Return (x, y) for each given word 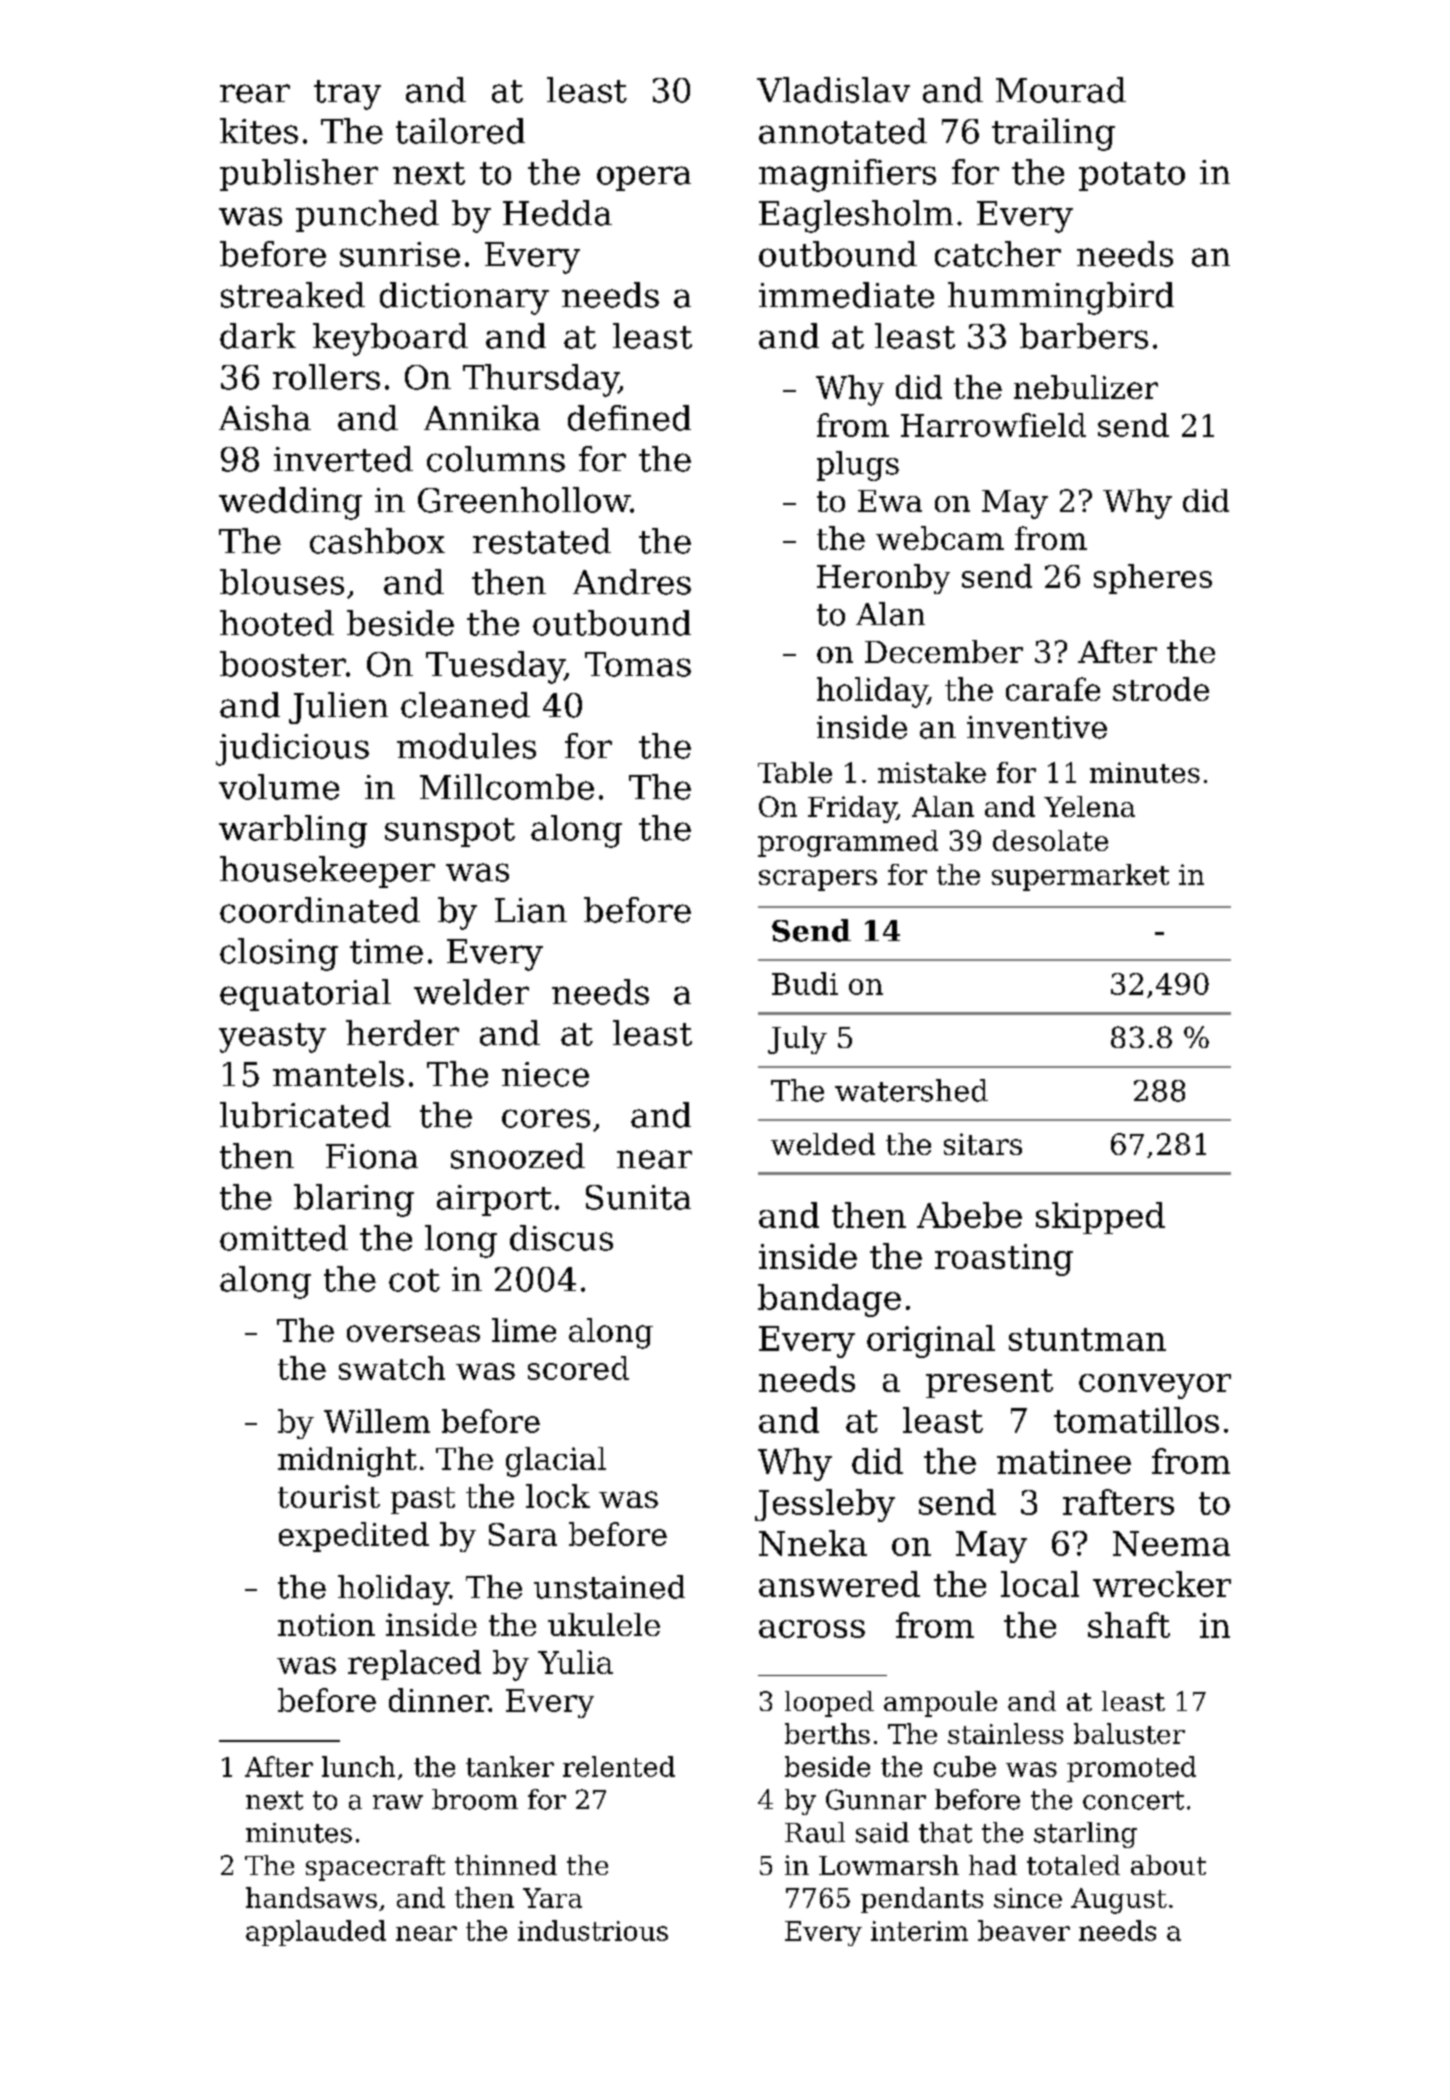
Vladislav (833, 90)
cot (414, 1280)
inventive (1037, 727)
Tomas (638, 664)
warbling (293, 831)
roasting (1004, 1260)
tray (347, 95)
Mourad (1061, 90)
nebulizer (1086, 387)
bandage (829, 1300)
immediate (846, 295)
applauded (316, 1933)
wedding (290, 503)
